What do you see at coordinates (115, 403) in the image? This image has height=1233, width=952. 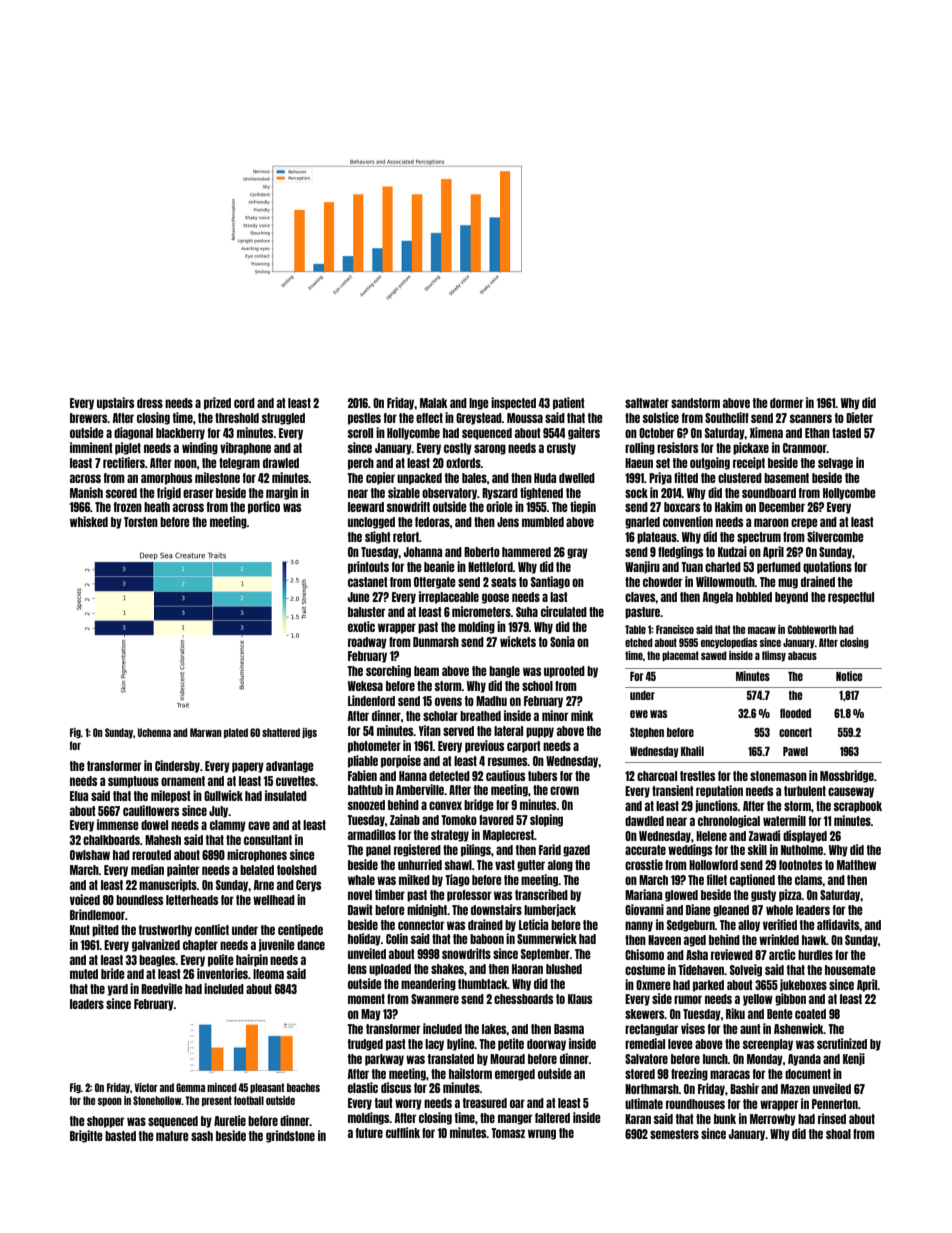 I see `upstairs` at bounding box center [115, 403].
